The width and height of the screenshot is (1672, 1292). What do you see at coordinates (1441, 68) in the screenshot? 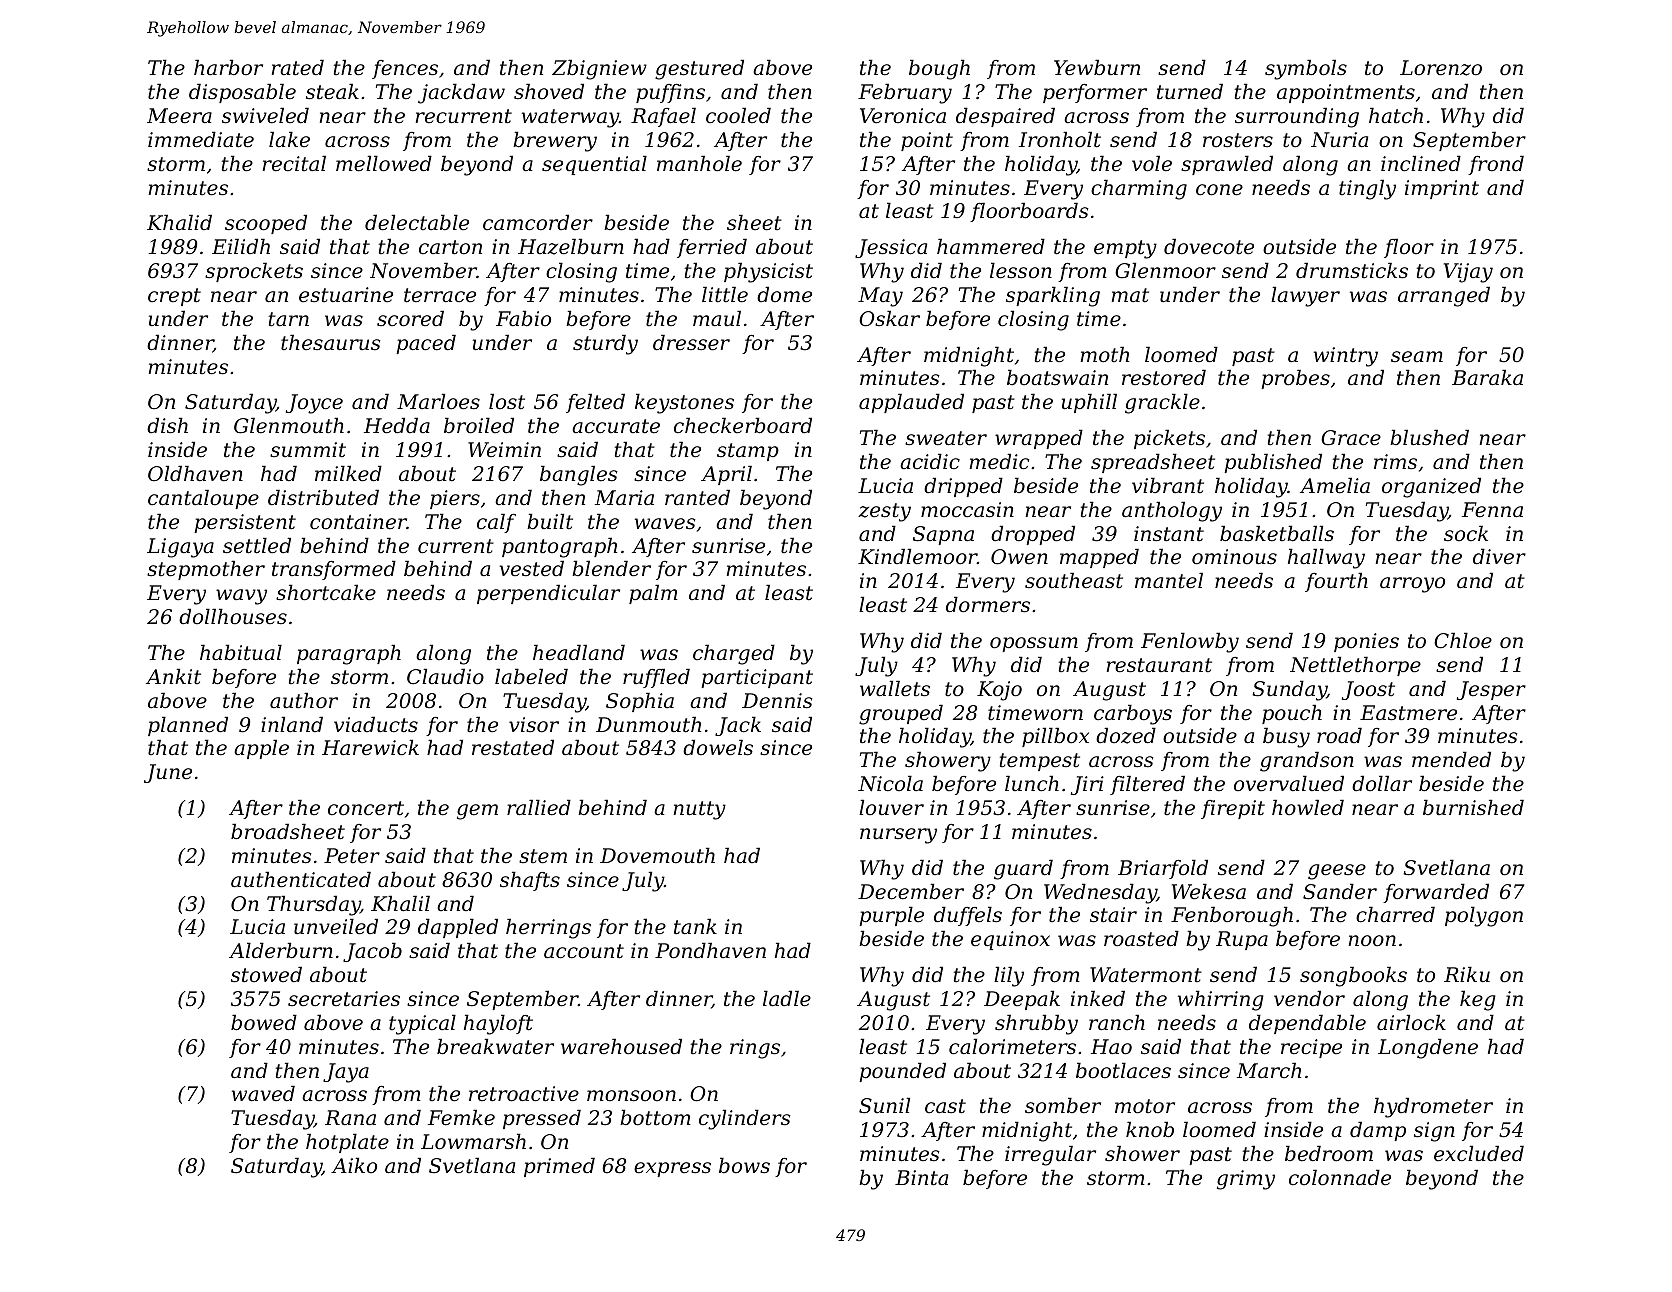
I see `Lorenzo` at bounding box center [1441, 68].
